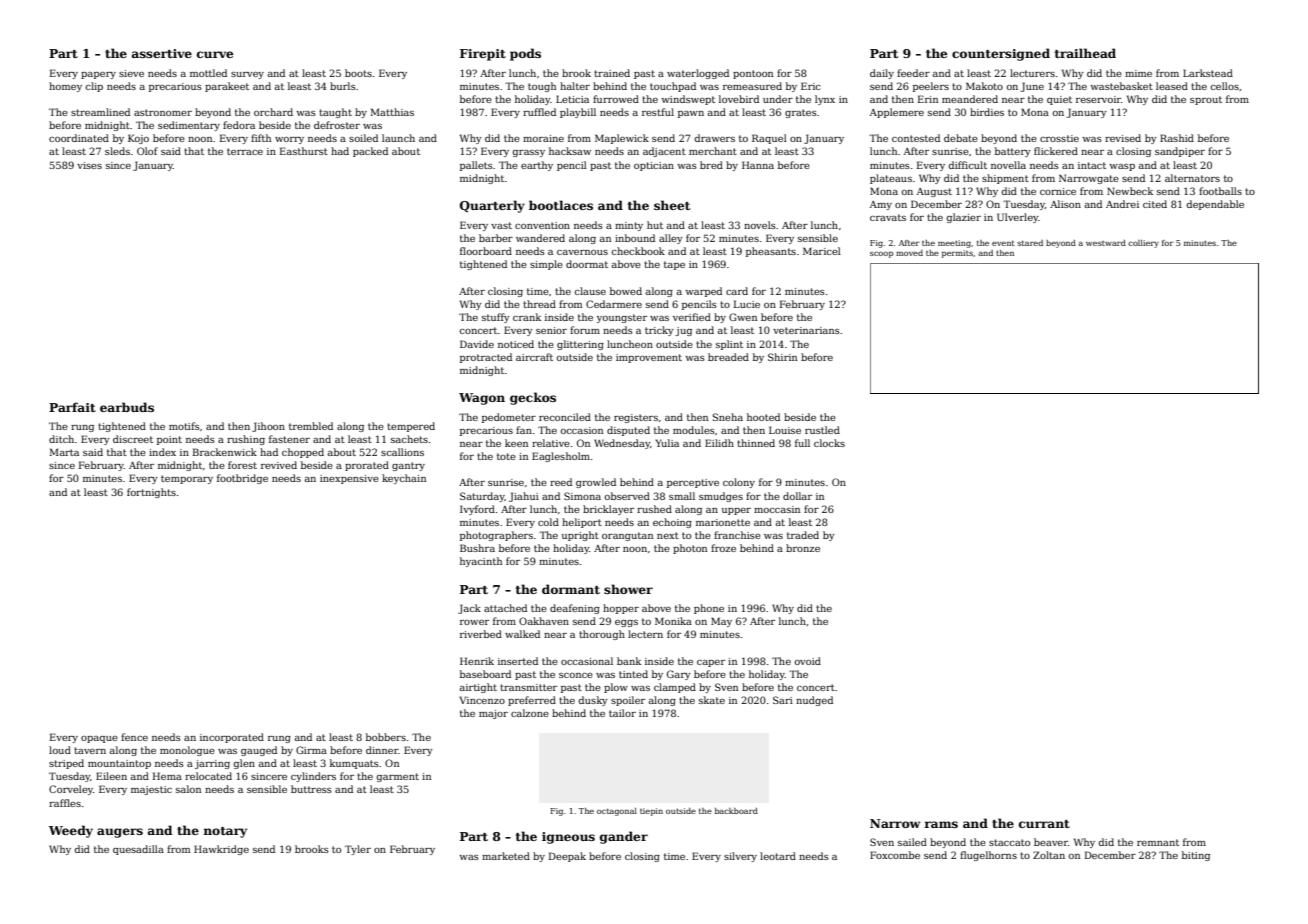  Describe the element at coordinates (215, 54) in the document. I see `curve` at that location.
